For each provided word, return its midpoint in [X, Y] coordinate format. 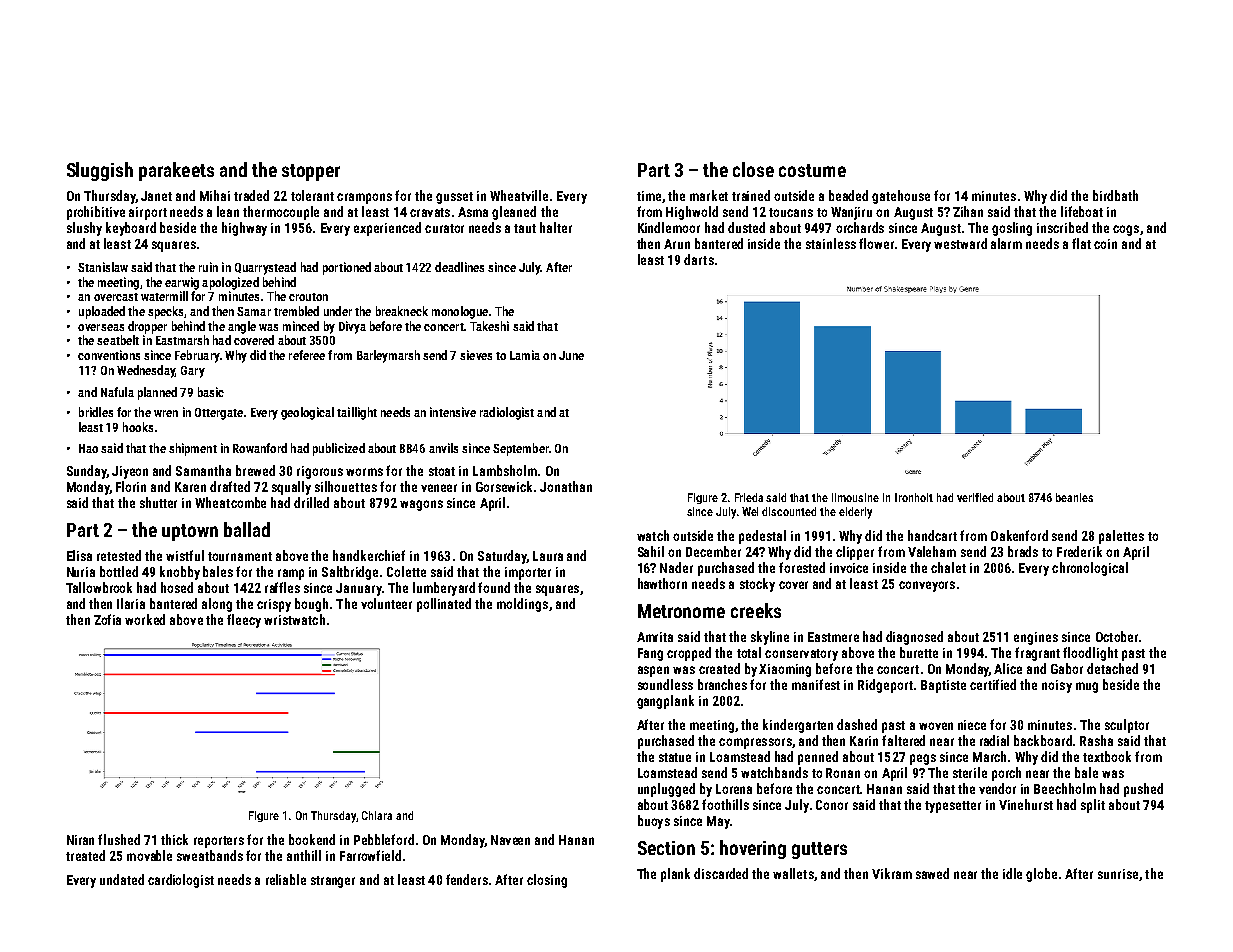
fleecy [244, 621]
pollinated [444, 605]
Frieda [749, 497]
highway [244, 229]
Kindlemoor [669, 227]
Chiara [377, 815]
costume [812, 170]
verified [975, 497]
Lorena [734, 789]
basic [211, 392]
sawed [932, 873]
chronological [1090, 569]
